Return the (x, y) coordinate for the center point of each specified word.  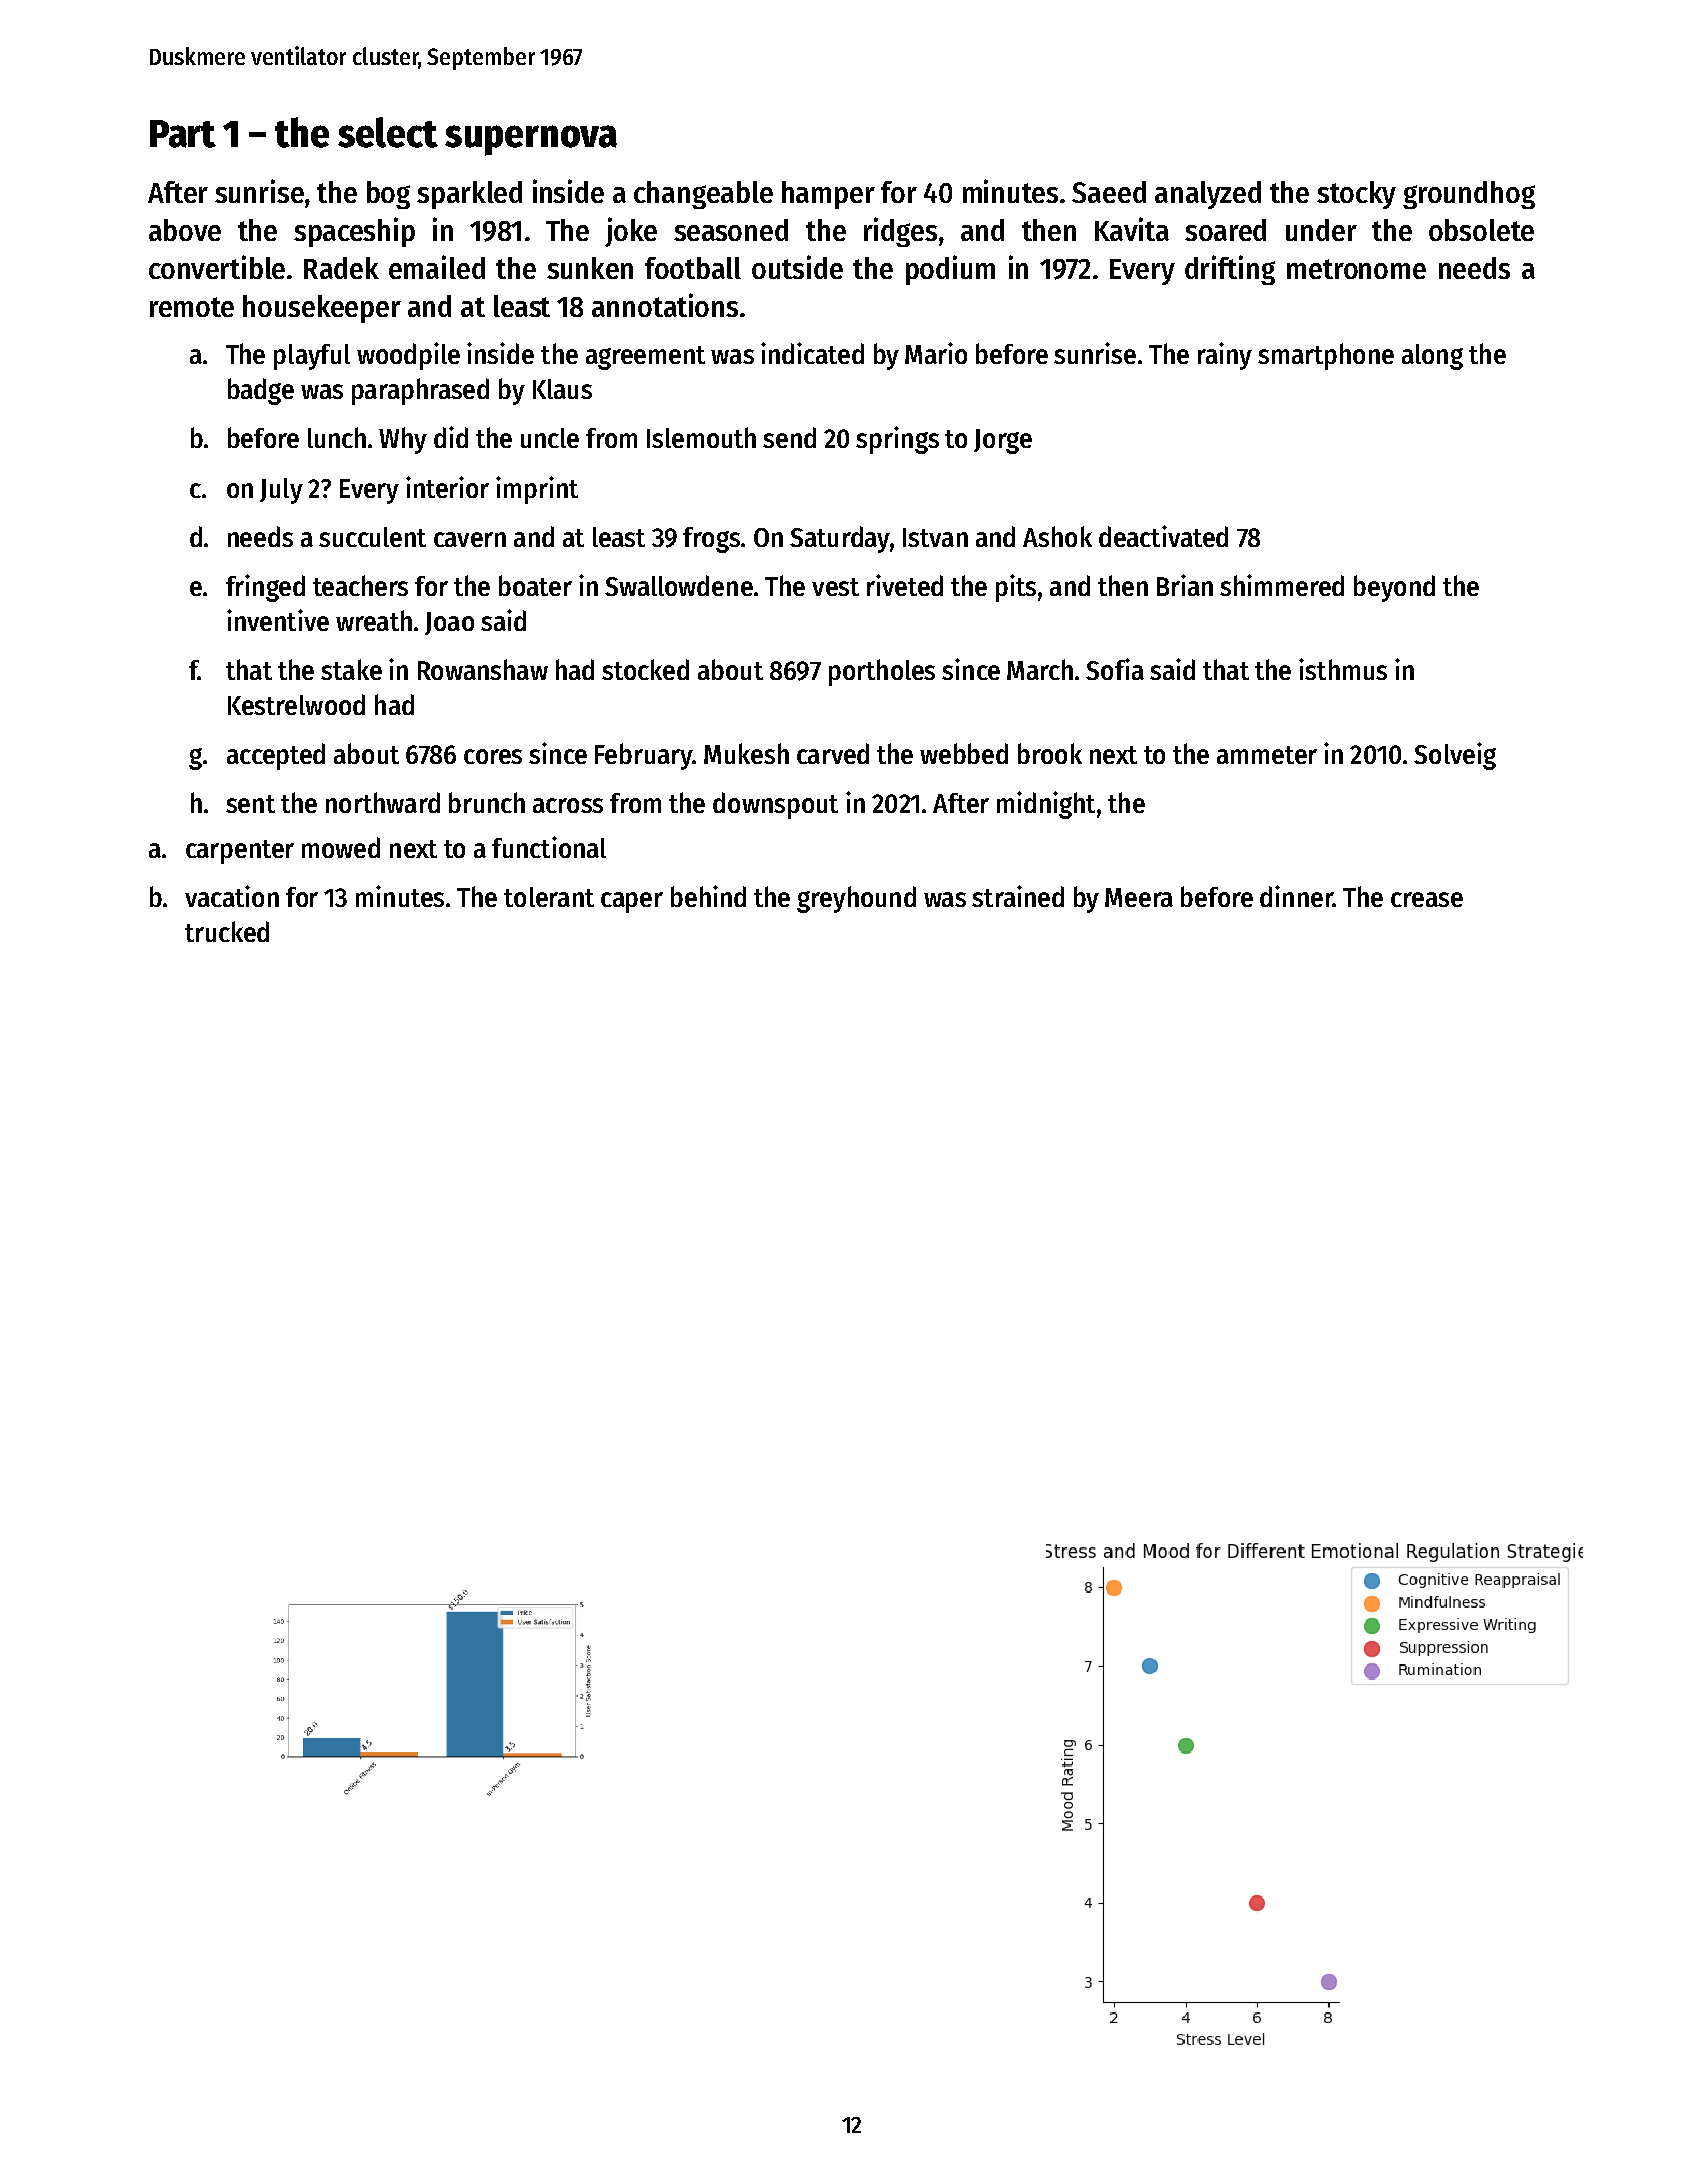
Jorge (1003, 441)
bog (388, 195)
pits (1016, 588)
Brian (1185, 585)
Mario (936, 353)
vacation (232, 896)
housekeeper (322, 309)
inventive (278, 620)
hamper (828, 195)
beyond (1394, 588)
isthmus (1343, 669)
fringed (265, 588)
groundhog (1469, 195)
